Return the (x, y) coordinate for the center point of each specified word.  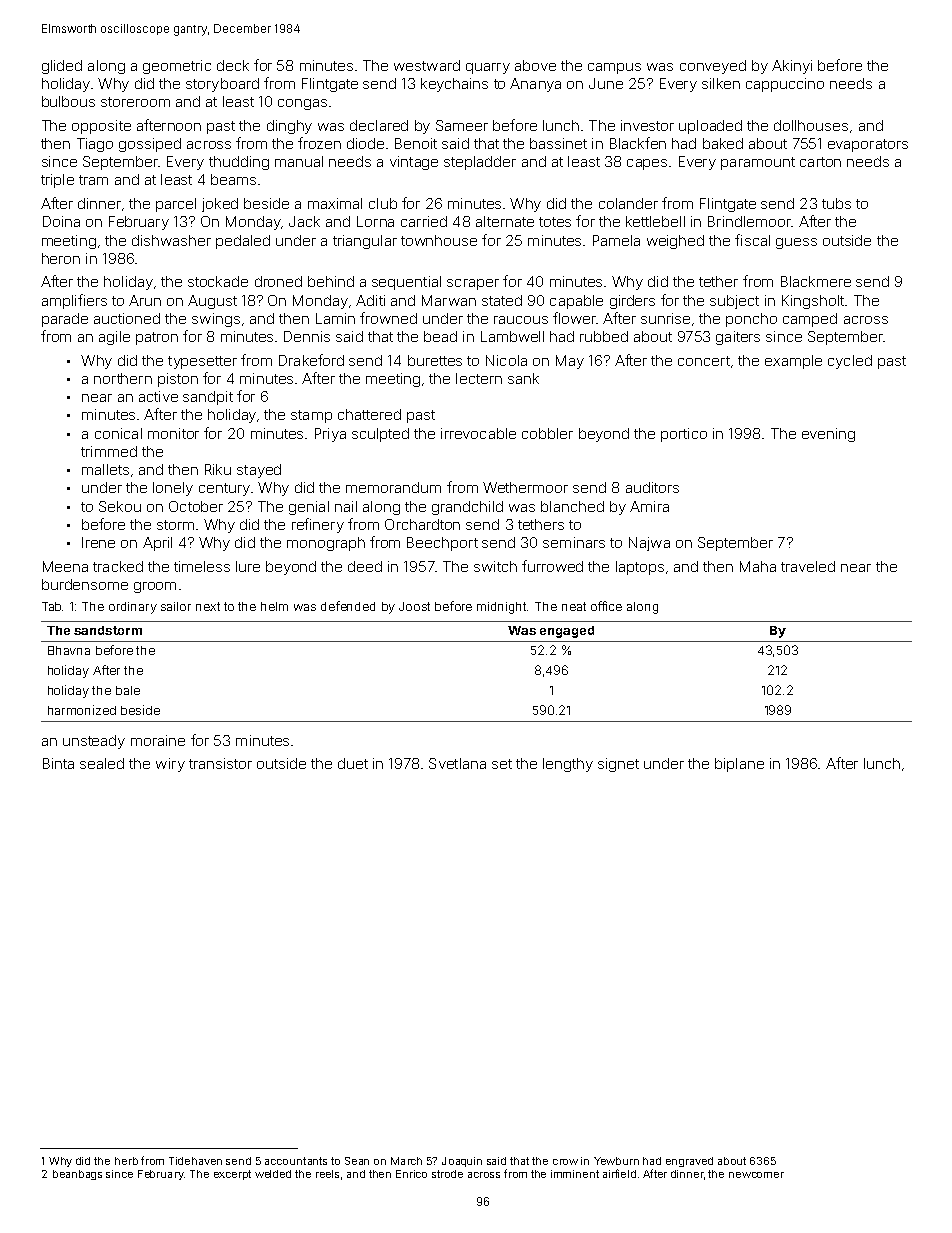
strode (447, 1174)
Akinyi (792, 67)
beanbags (77, 1175)
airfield (619, 1173)
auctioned (127, 318)
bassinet (558, 143)
